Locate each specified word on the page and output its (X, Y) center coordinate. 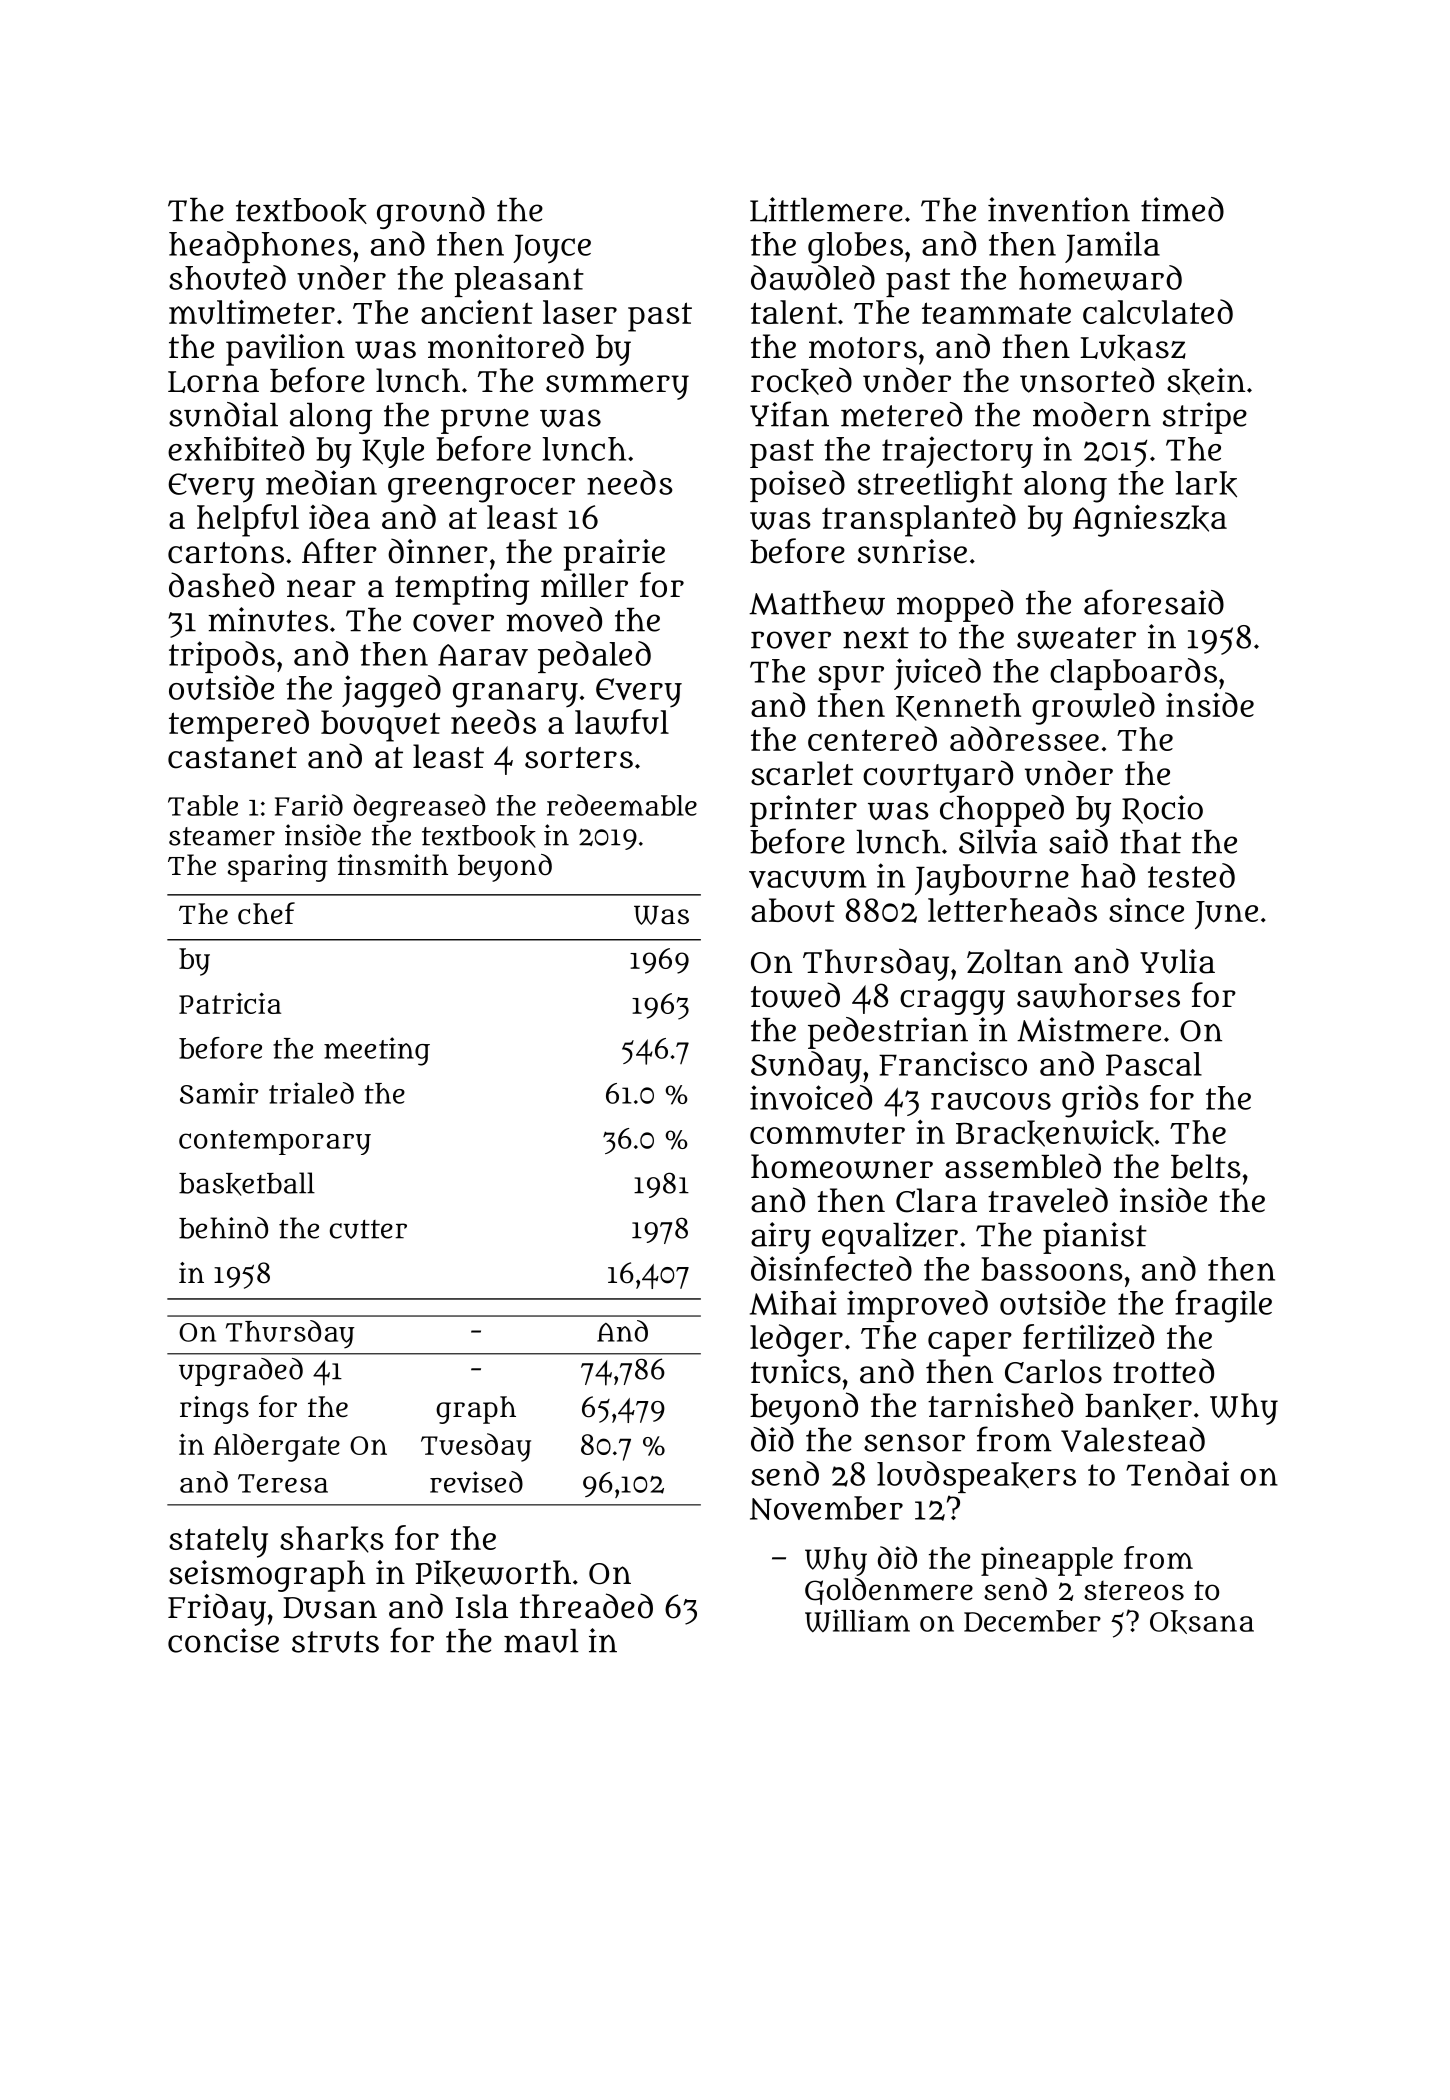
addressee (1024, 738)
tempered (239, 725)
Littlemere (826, 210)
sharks (332, 1539)
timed (1182, 209)
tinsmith (392, 864)
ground (431, 213)
